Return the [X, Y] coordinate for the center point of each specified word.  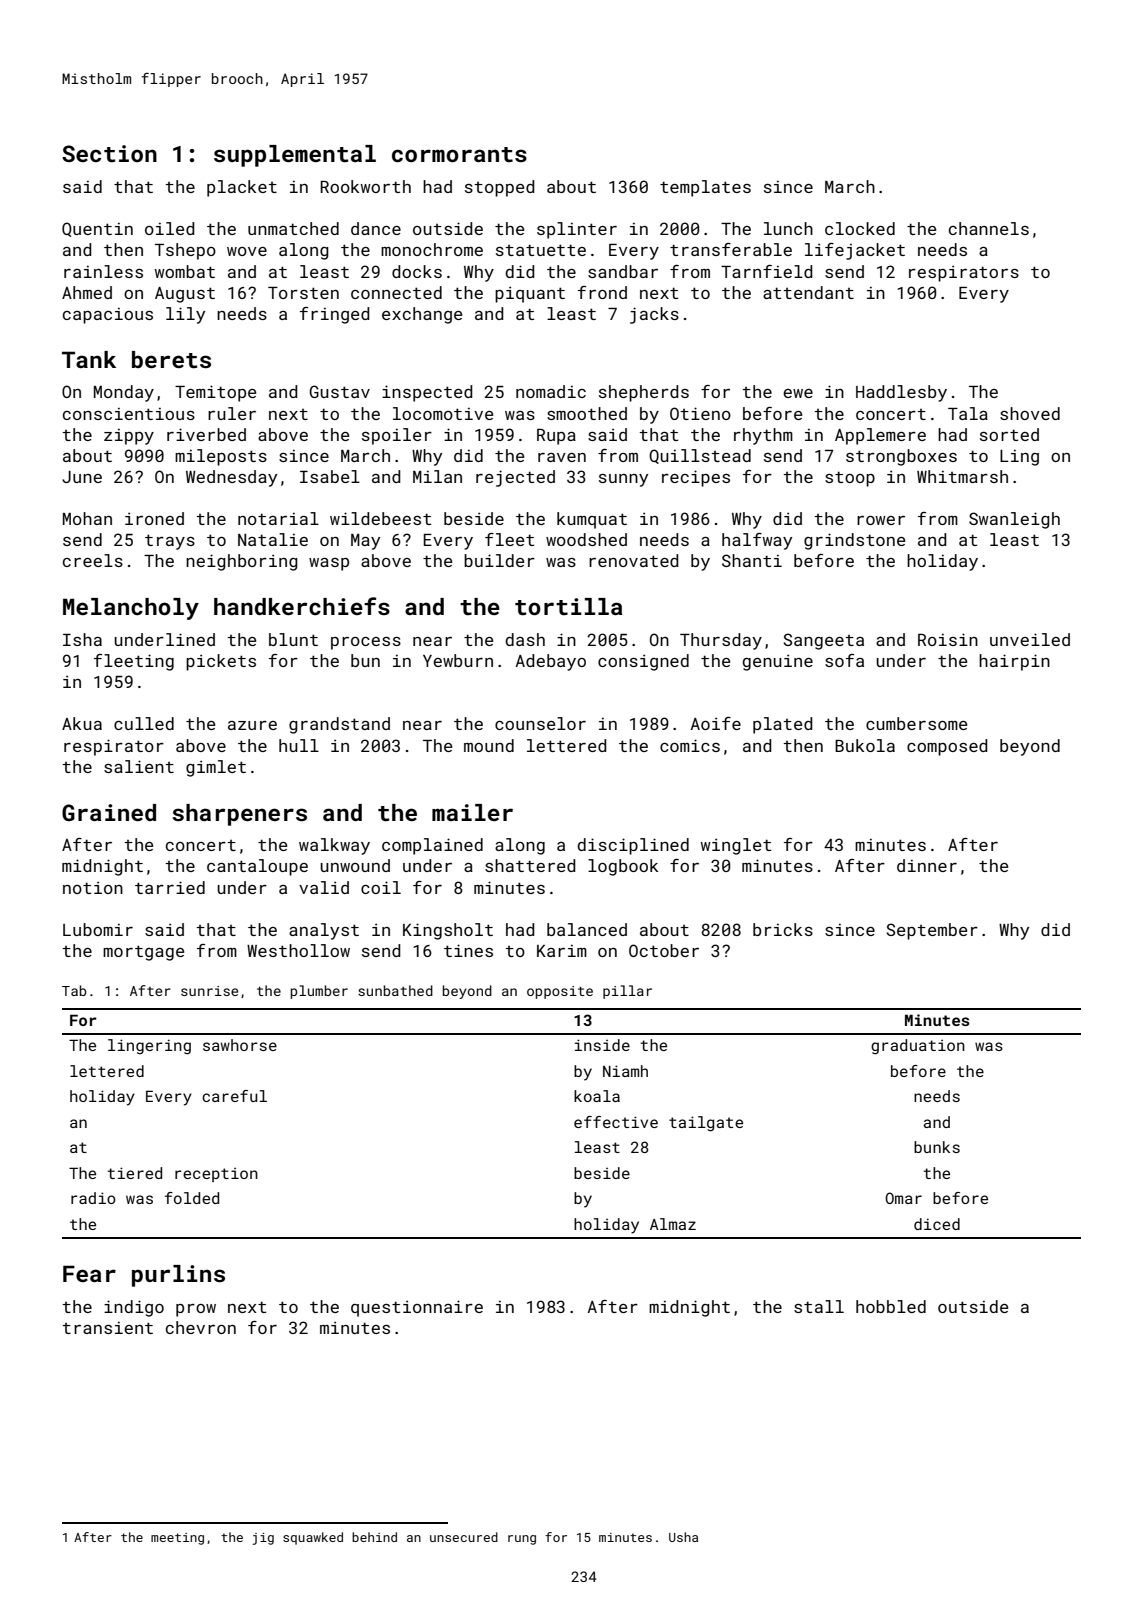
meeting [177, 1539]
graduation [918, 1047]
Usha [683, 1537]
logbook [623, 867]
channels [989, 228]
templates [705, 188]
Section [109, 153]
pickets [221, 662]
